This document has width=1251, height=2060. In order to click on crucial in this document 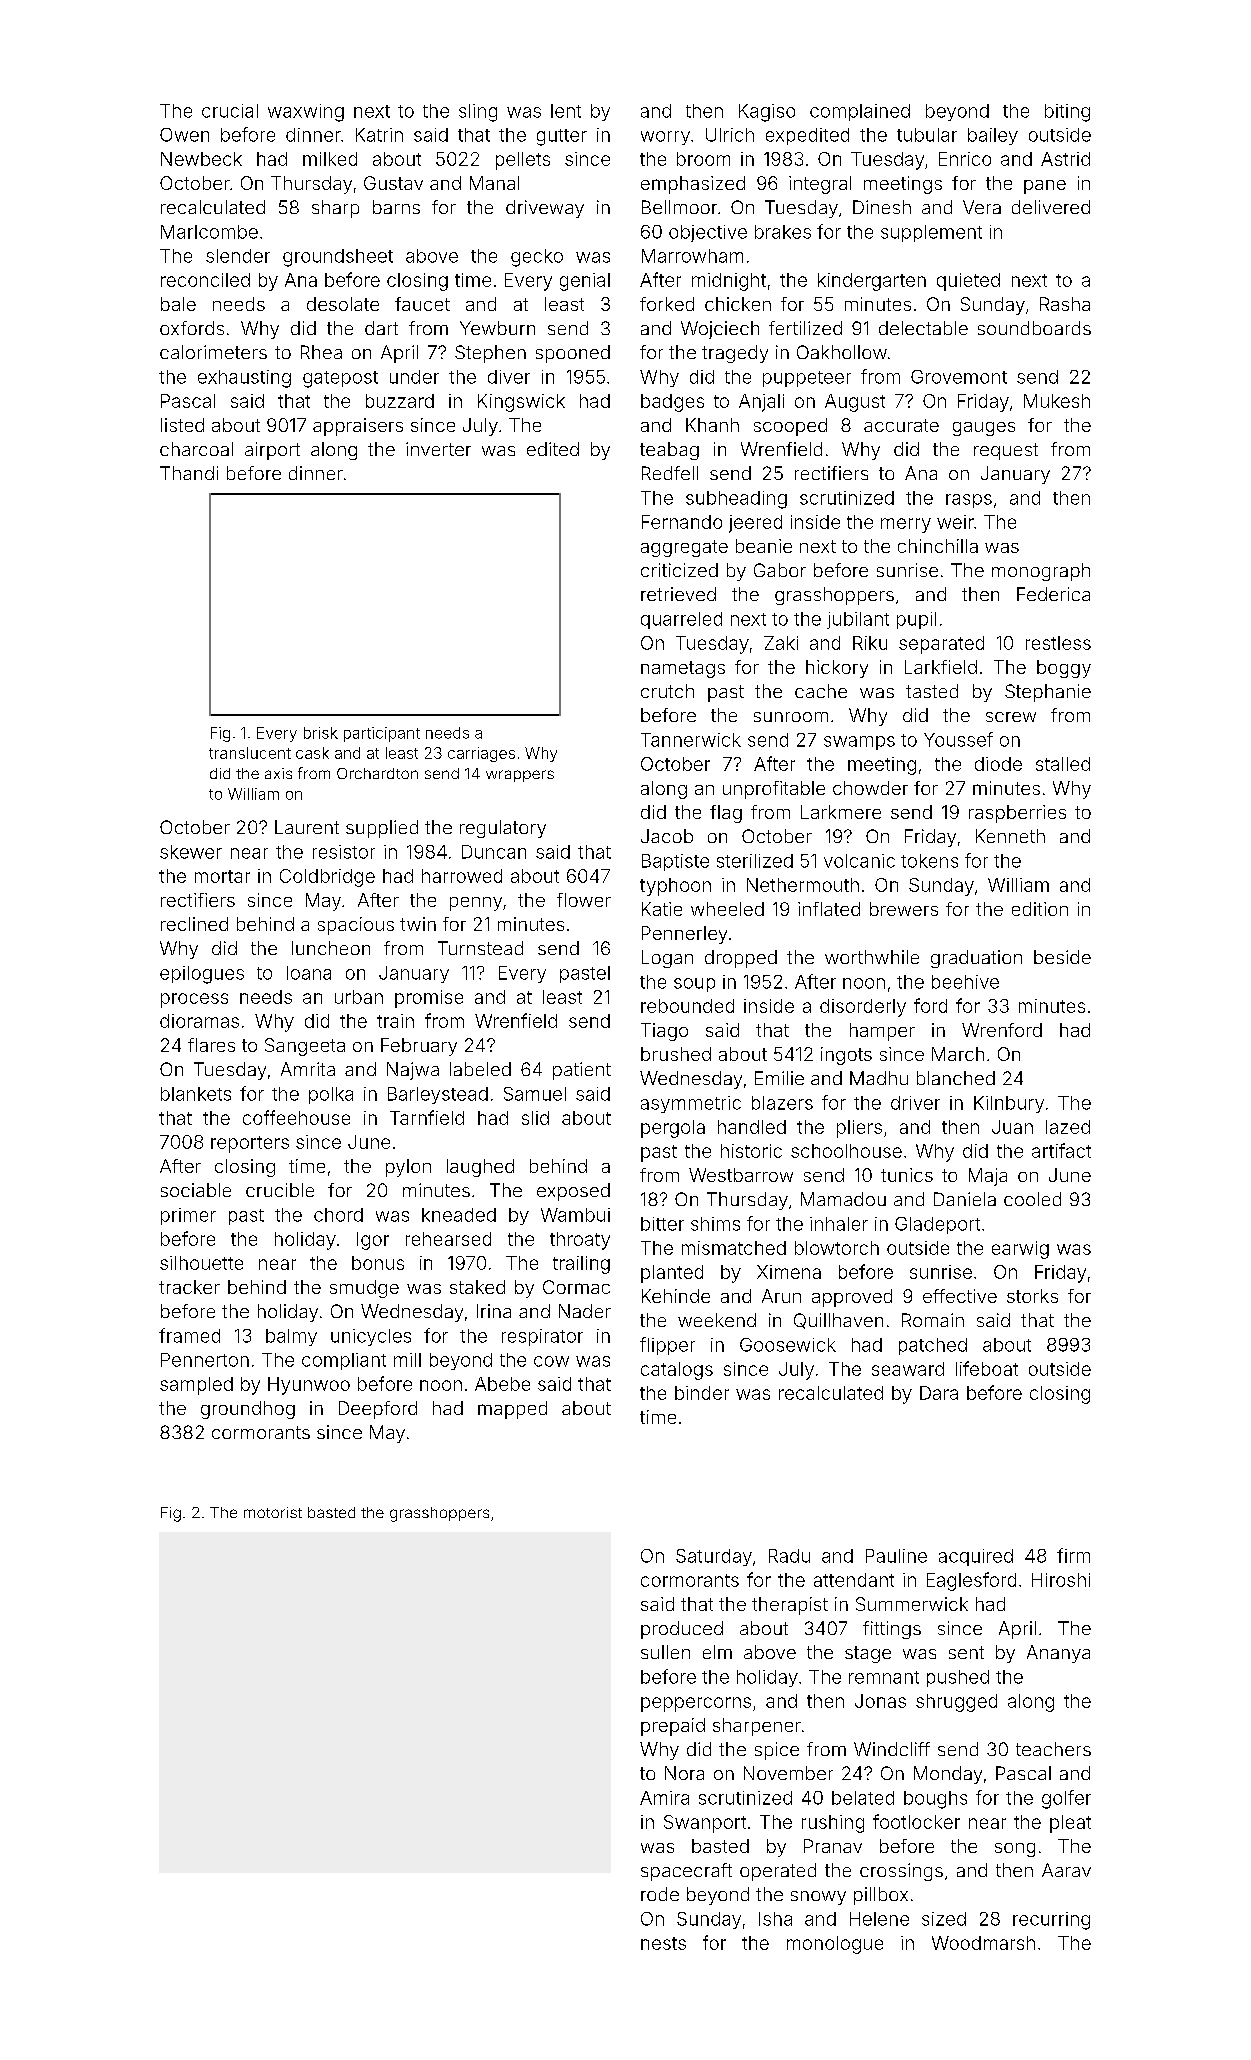, I will do `click(230, 111)`.
